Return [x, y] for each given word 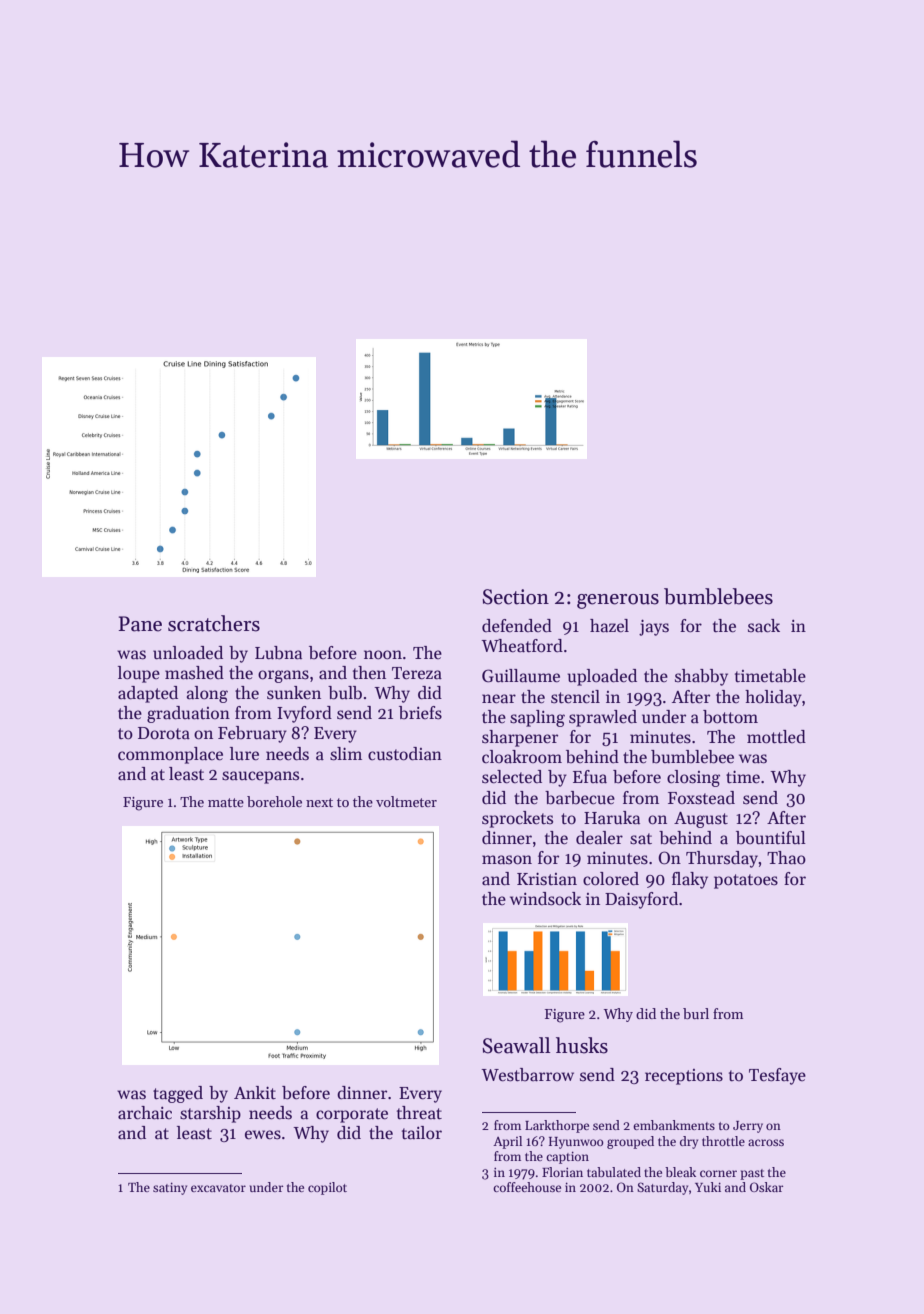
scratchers [214, 623]
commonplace [170, 755]
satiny [170, 1188]
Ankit [255, 1093]
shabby [701, 677]
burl [696, 1013]
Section [515, 597]
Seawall [516, 1045]
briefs [420, 713]
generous [618, 601]
